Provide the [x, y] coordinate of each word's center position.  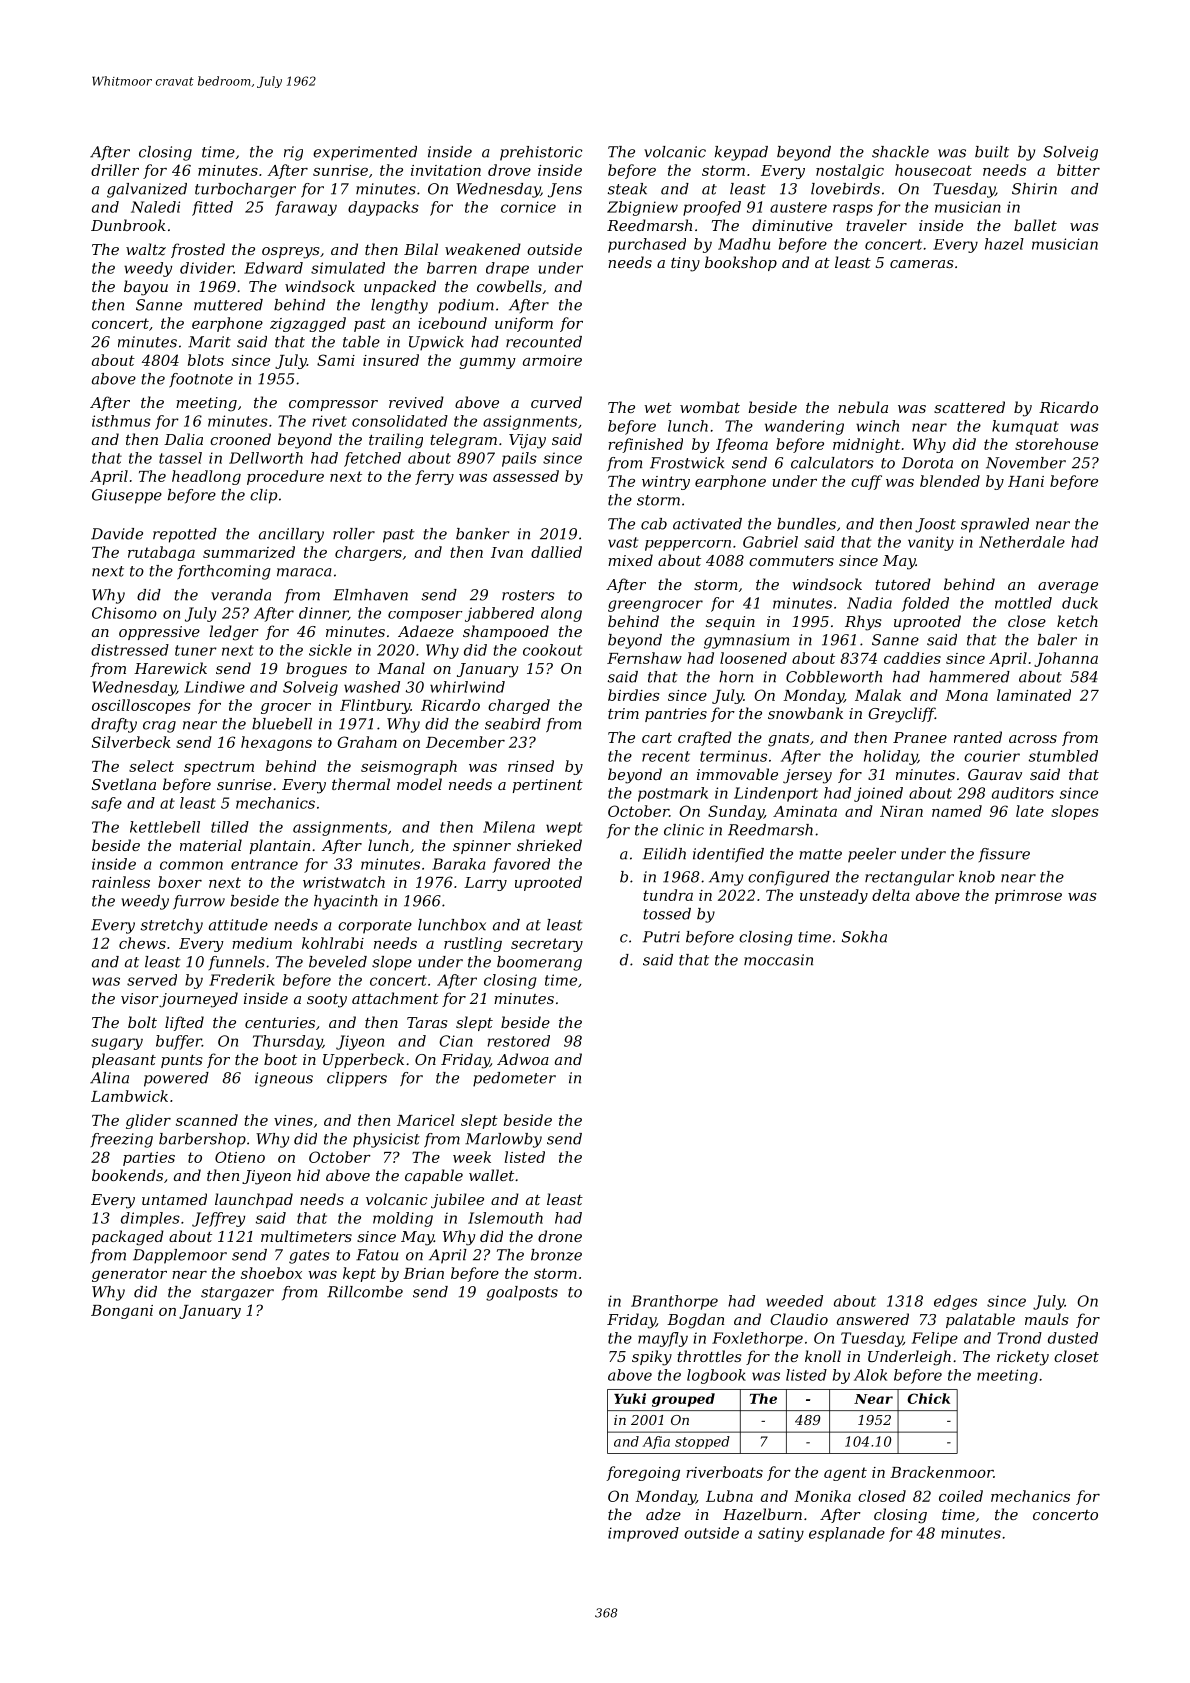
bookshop [741, 263]
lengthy [399, 306]
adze [663, 1514]
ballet [1035, 225]
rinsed [531, 766]
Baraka [459, 864]
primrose [1028, 897]
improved [643, 1534]
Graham [367, 742]
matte [820, 854]
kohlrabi [333, 943]
